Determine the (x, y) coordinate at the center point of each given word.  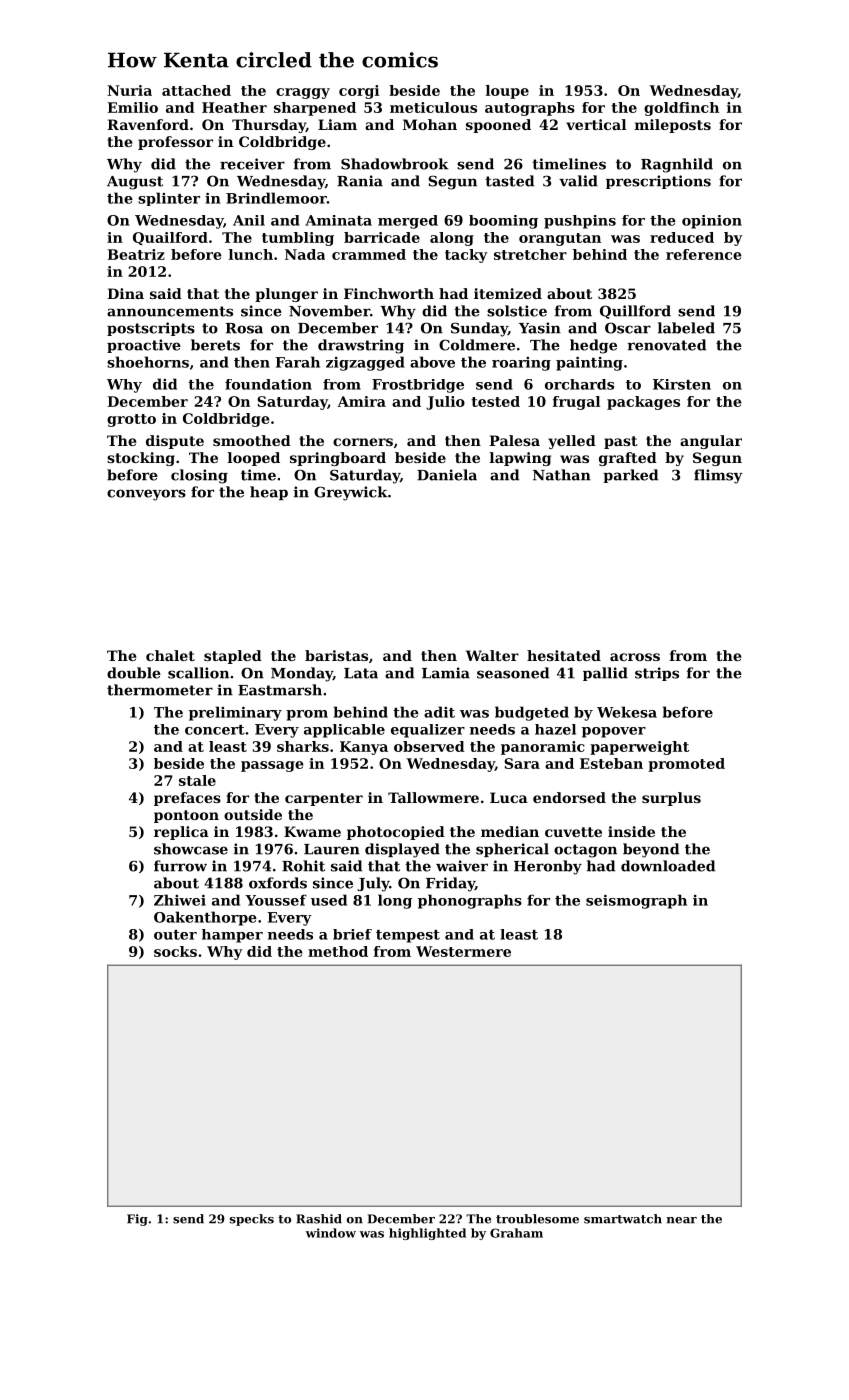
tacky (466, 256)
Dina (125, 293)
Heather (234, 107)
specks (252, 1220)
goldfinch (681, 109)
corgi (359, 92)
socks (175, 951)
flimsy (718, 476)
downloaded (668, 866)
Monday (302, 674)
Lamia (446, 673)
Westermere (463, 951)
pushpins (580, 222)
